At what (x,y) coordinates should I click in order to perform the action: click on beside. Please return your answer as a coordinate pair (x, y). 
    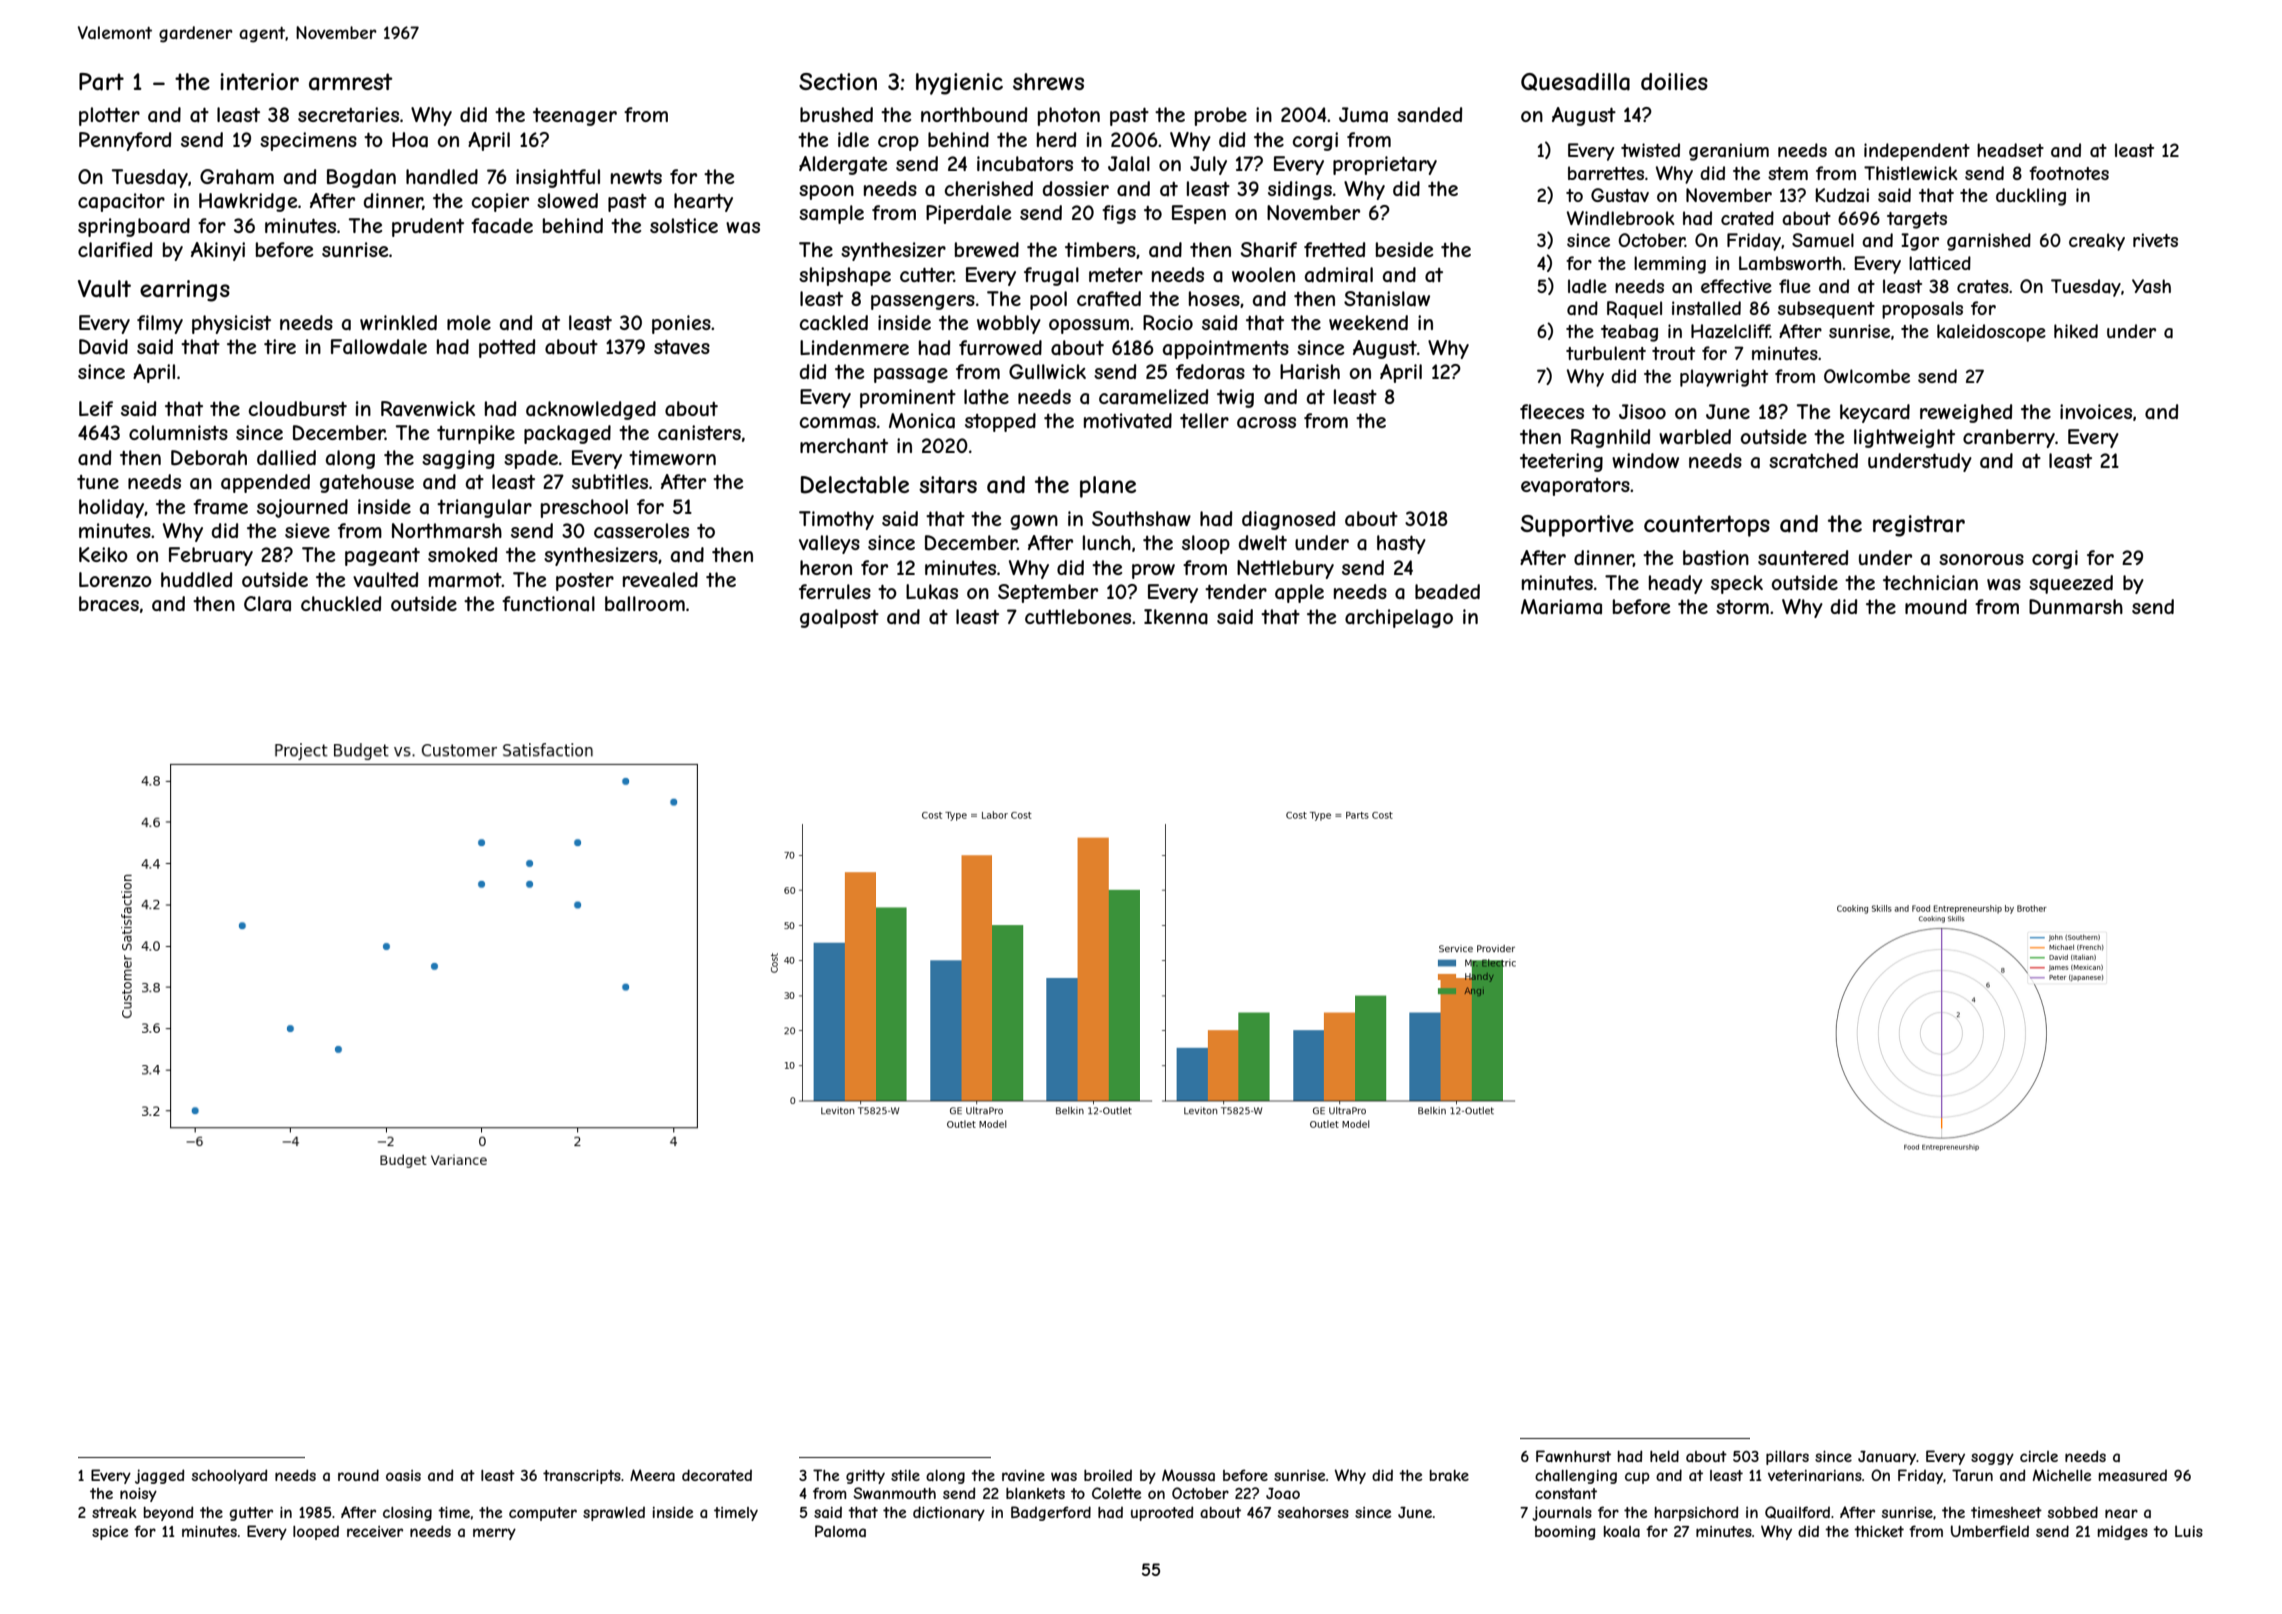
    Looking at the image, I should click on (1404, 249).
